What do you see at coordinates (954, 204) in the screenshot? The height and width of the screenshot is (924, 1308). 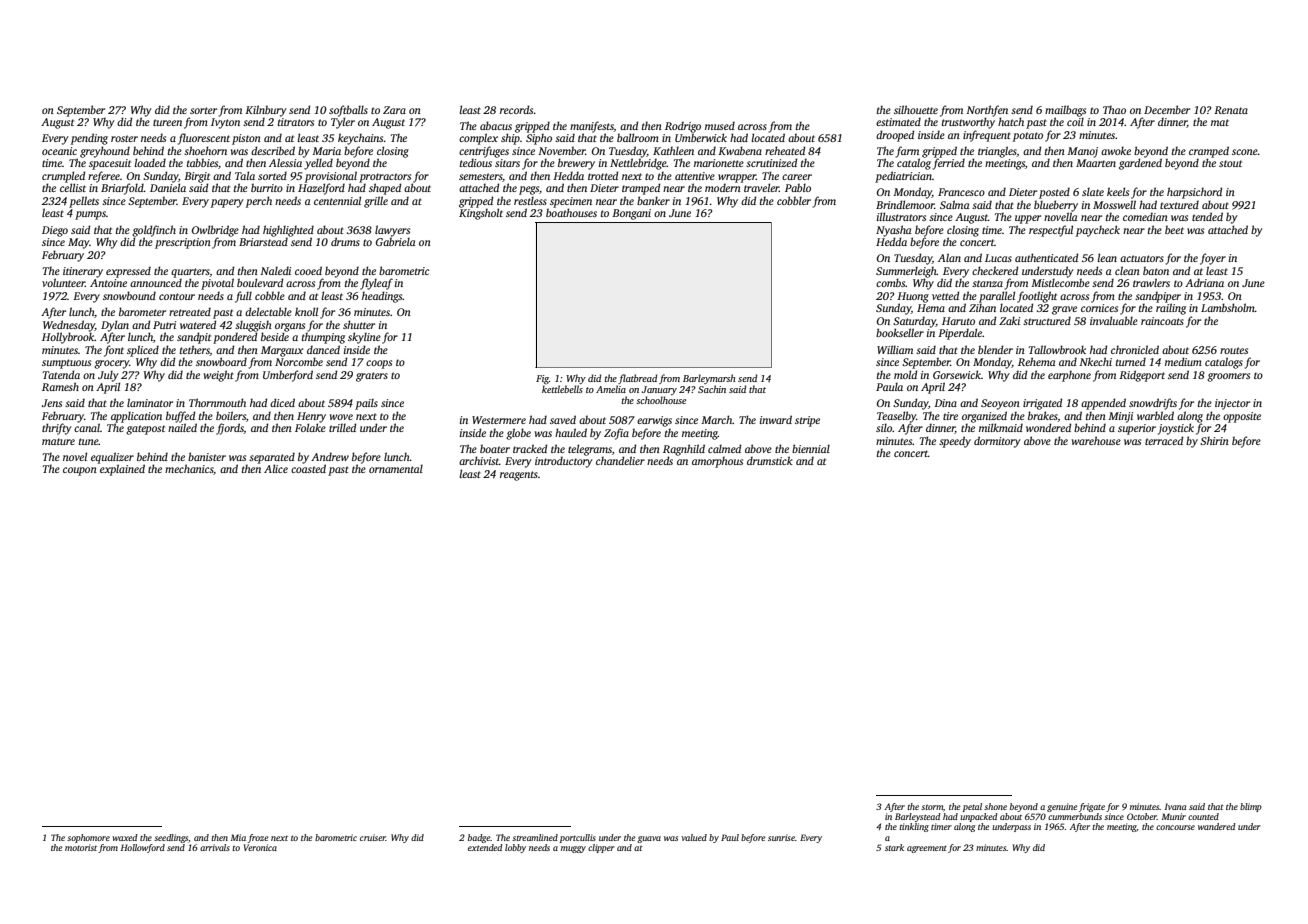 I see `Salma` at bounding box center [954, 204].
